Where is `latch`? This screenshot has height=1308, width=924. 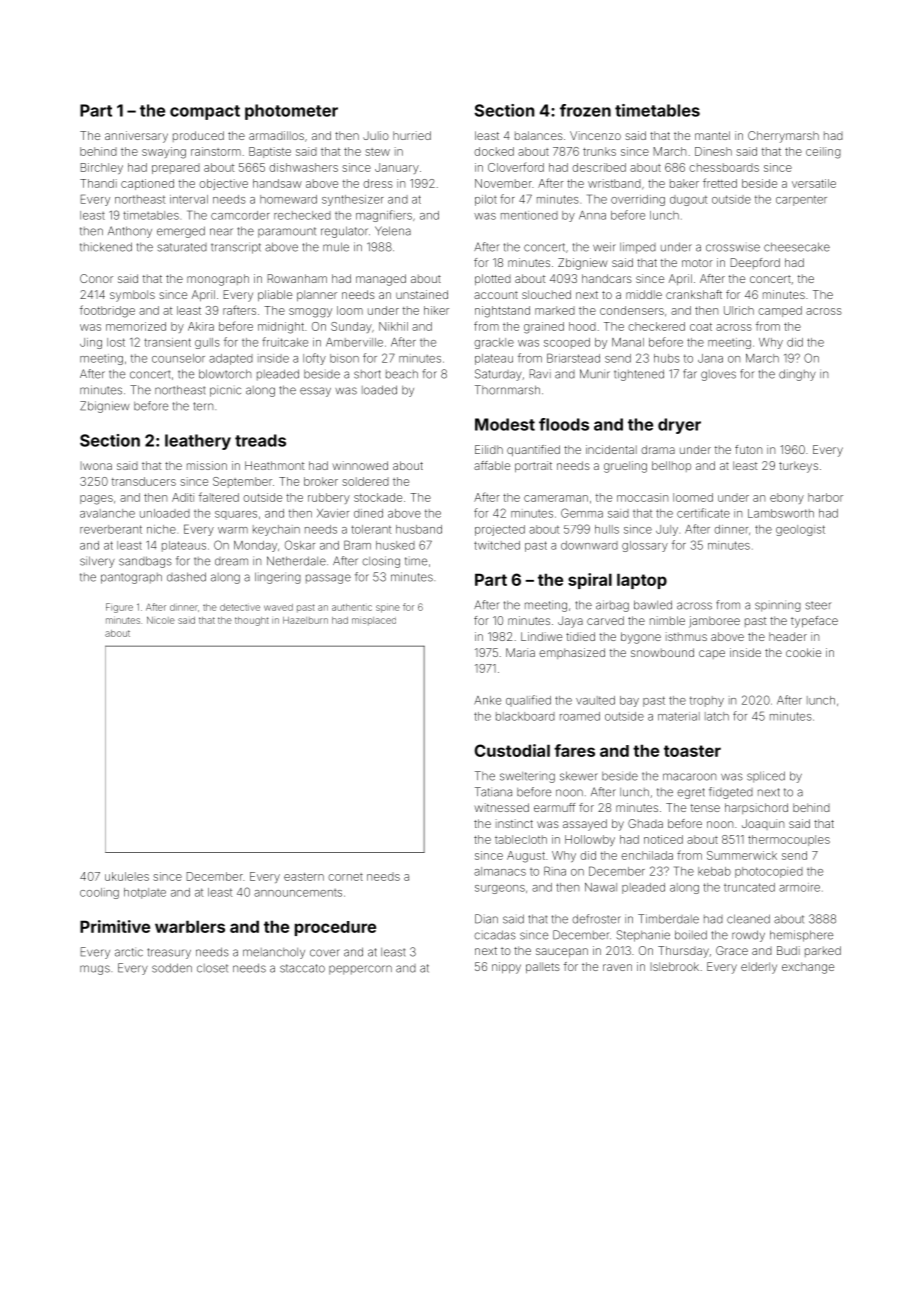
latch is located at coordinates (717, 716).
